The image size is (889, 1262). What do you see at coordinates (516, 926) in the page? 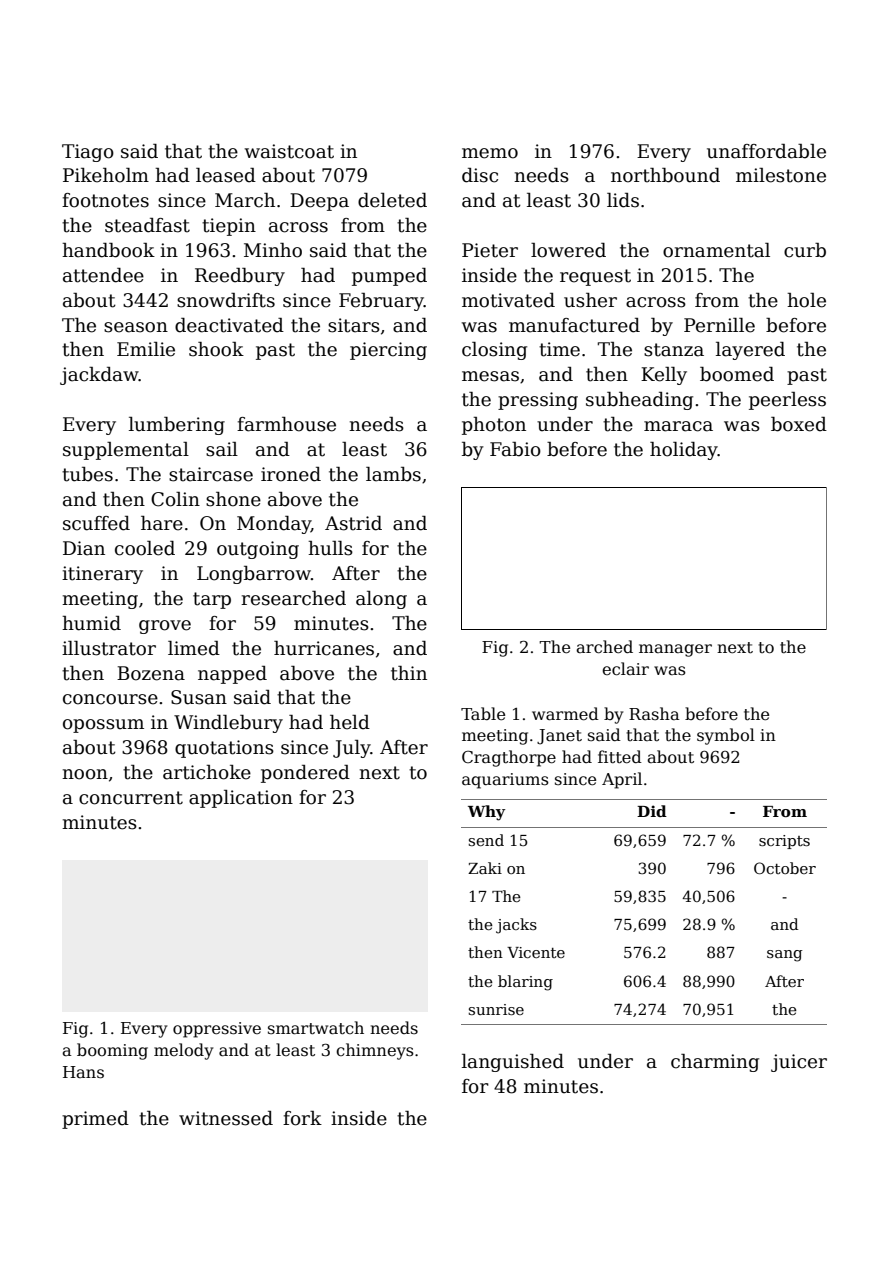
I see `jacks` at bounding box center [516, 926].
